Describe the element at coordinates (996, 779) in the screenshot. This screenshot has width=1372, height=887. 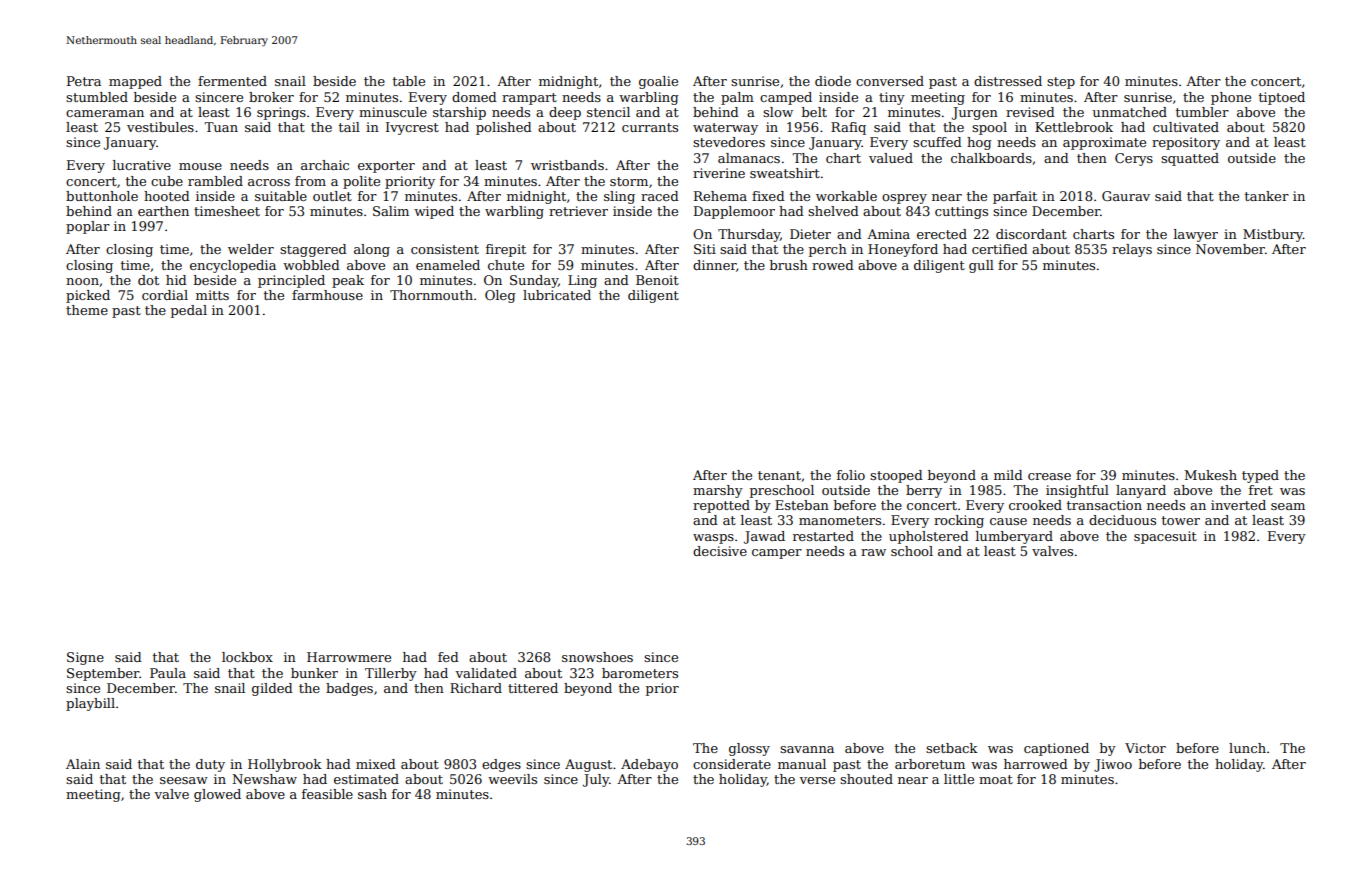
I see `moat` at that location.
